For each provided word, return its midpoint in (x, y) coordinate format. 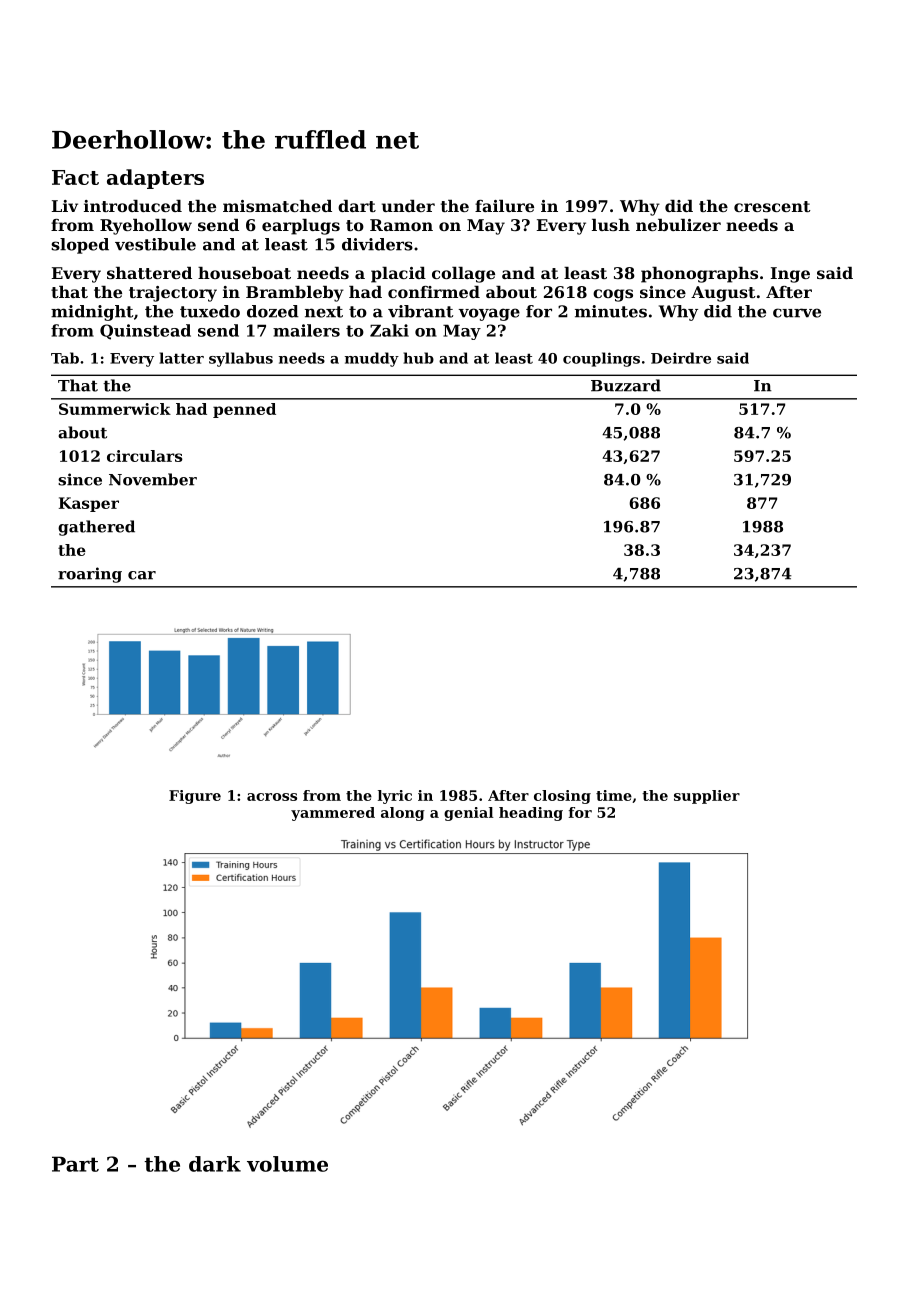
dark (215, 1164)
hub (418, 358)
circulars (145, 456)
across (272, 797)
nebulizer (678, 225)
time (614, 795)
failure (504, 206)
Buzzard (626, 385)
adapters (155, 179)
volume (287, 1164)
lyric (395, 797)
